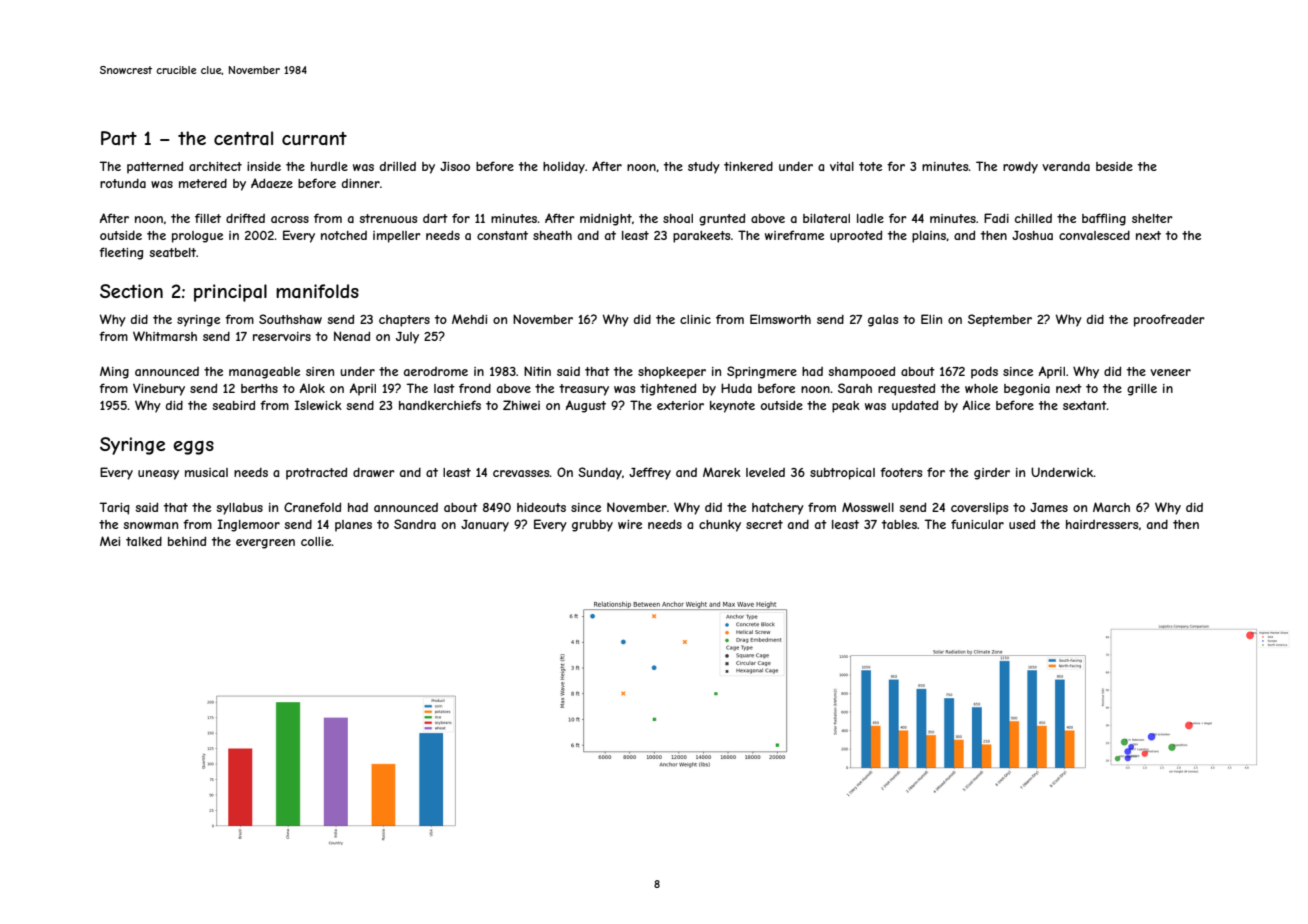 Image resolution: width=1308 pixels, height=924 pixels. What do you see at coordinates (901, 472) in the image?
I see `footers` at bounding box center [901, 472].
